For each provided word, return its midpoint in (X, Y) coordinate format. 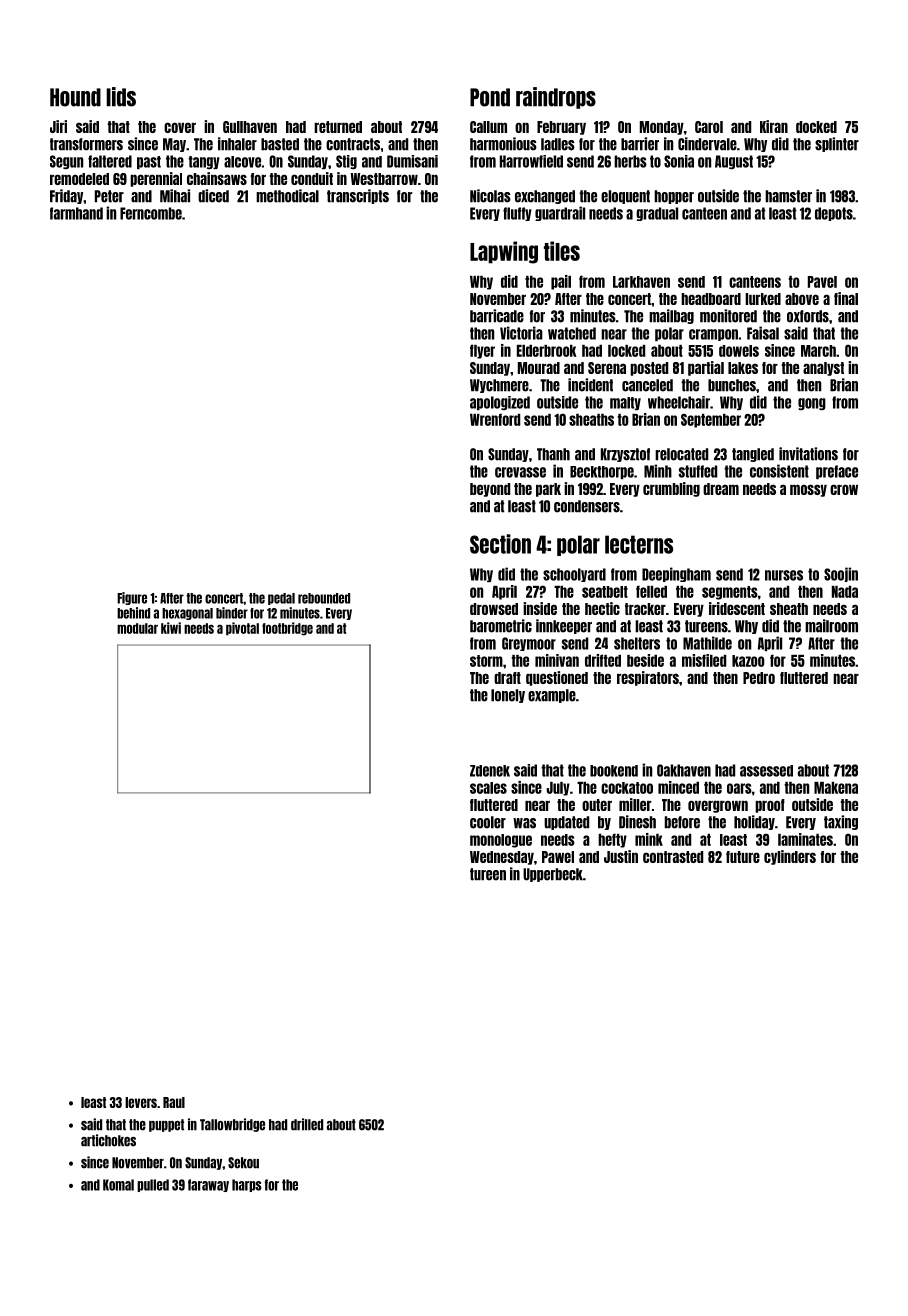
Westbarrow (384, 179)
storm (486, 661)
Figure (132, 598)
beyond (490, 490)
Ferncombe (151, 213)
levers (141, 1102)
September (711, 420)
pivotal (242, 629)
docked (816, 127)
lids (121, 97)
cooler (488, 822)
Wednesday (502, 858)
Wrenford (495, 419)
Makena (836, 788)
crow (844, 489)
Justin (621, 856)
